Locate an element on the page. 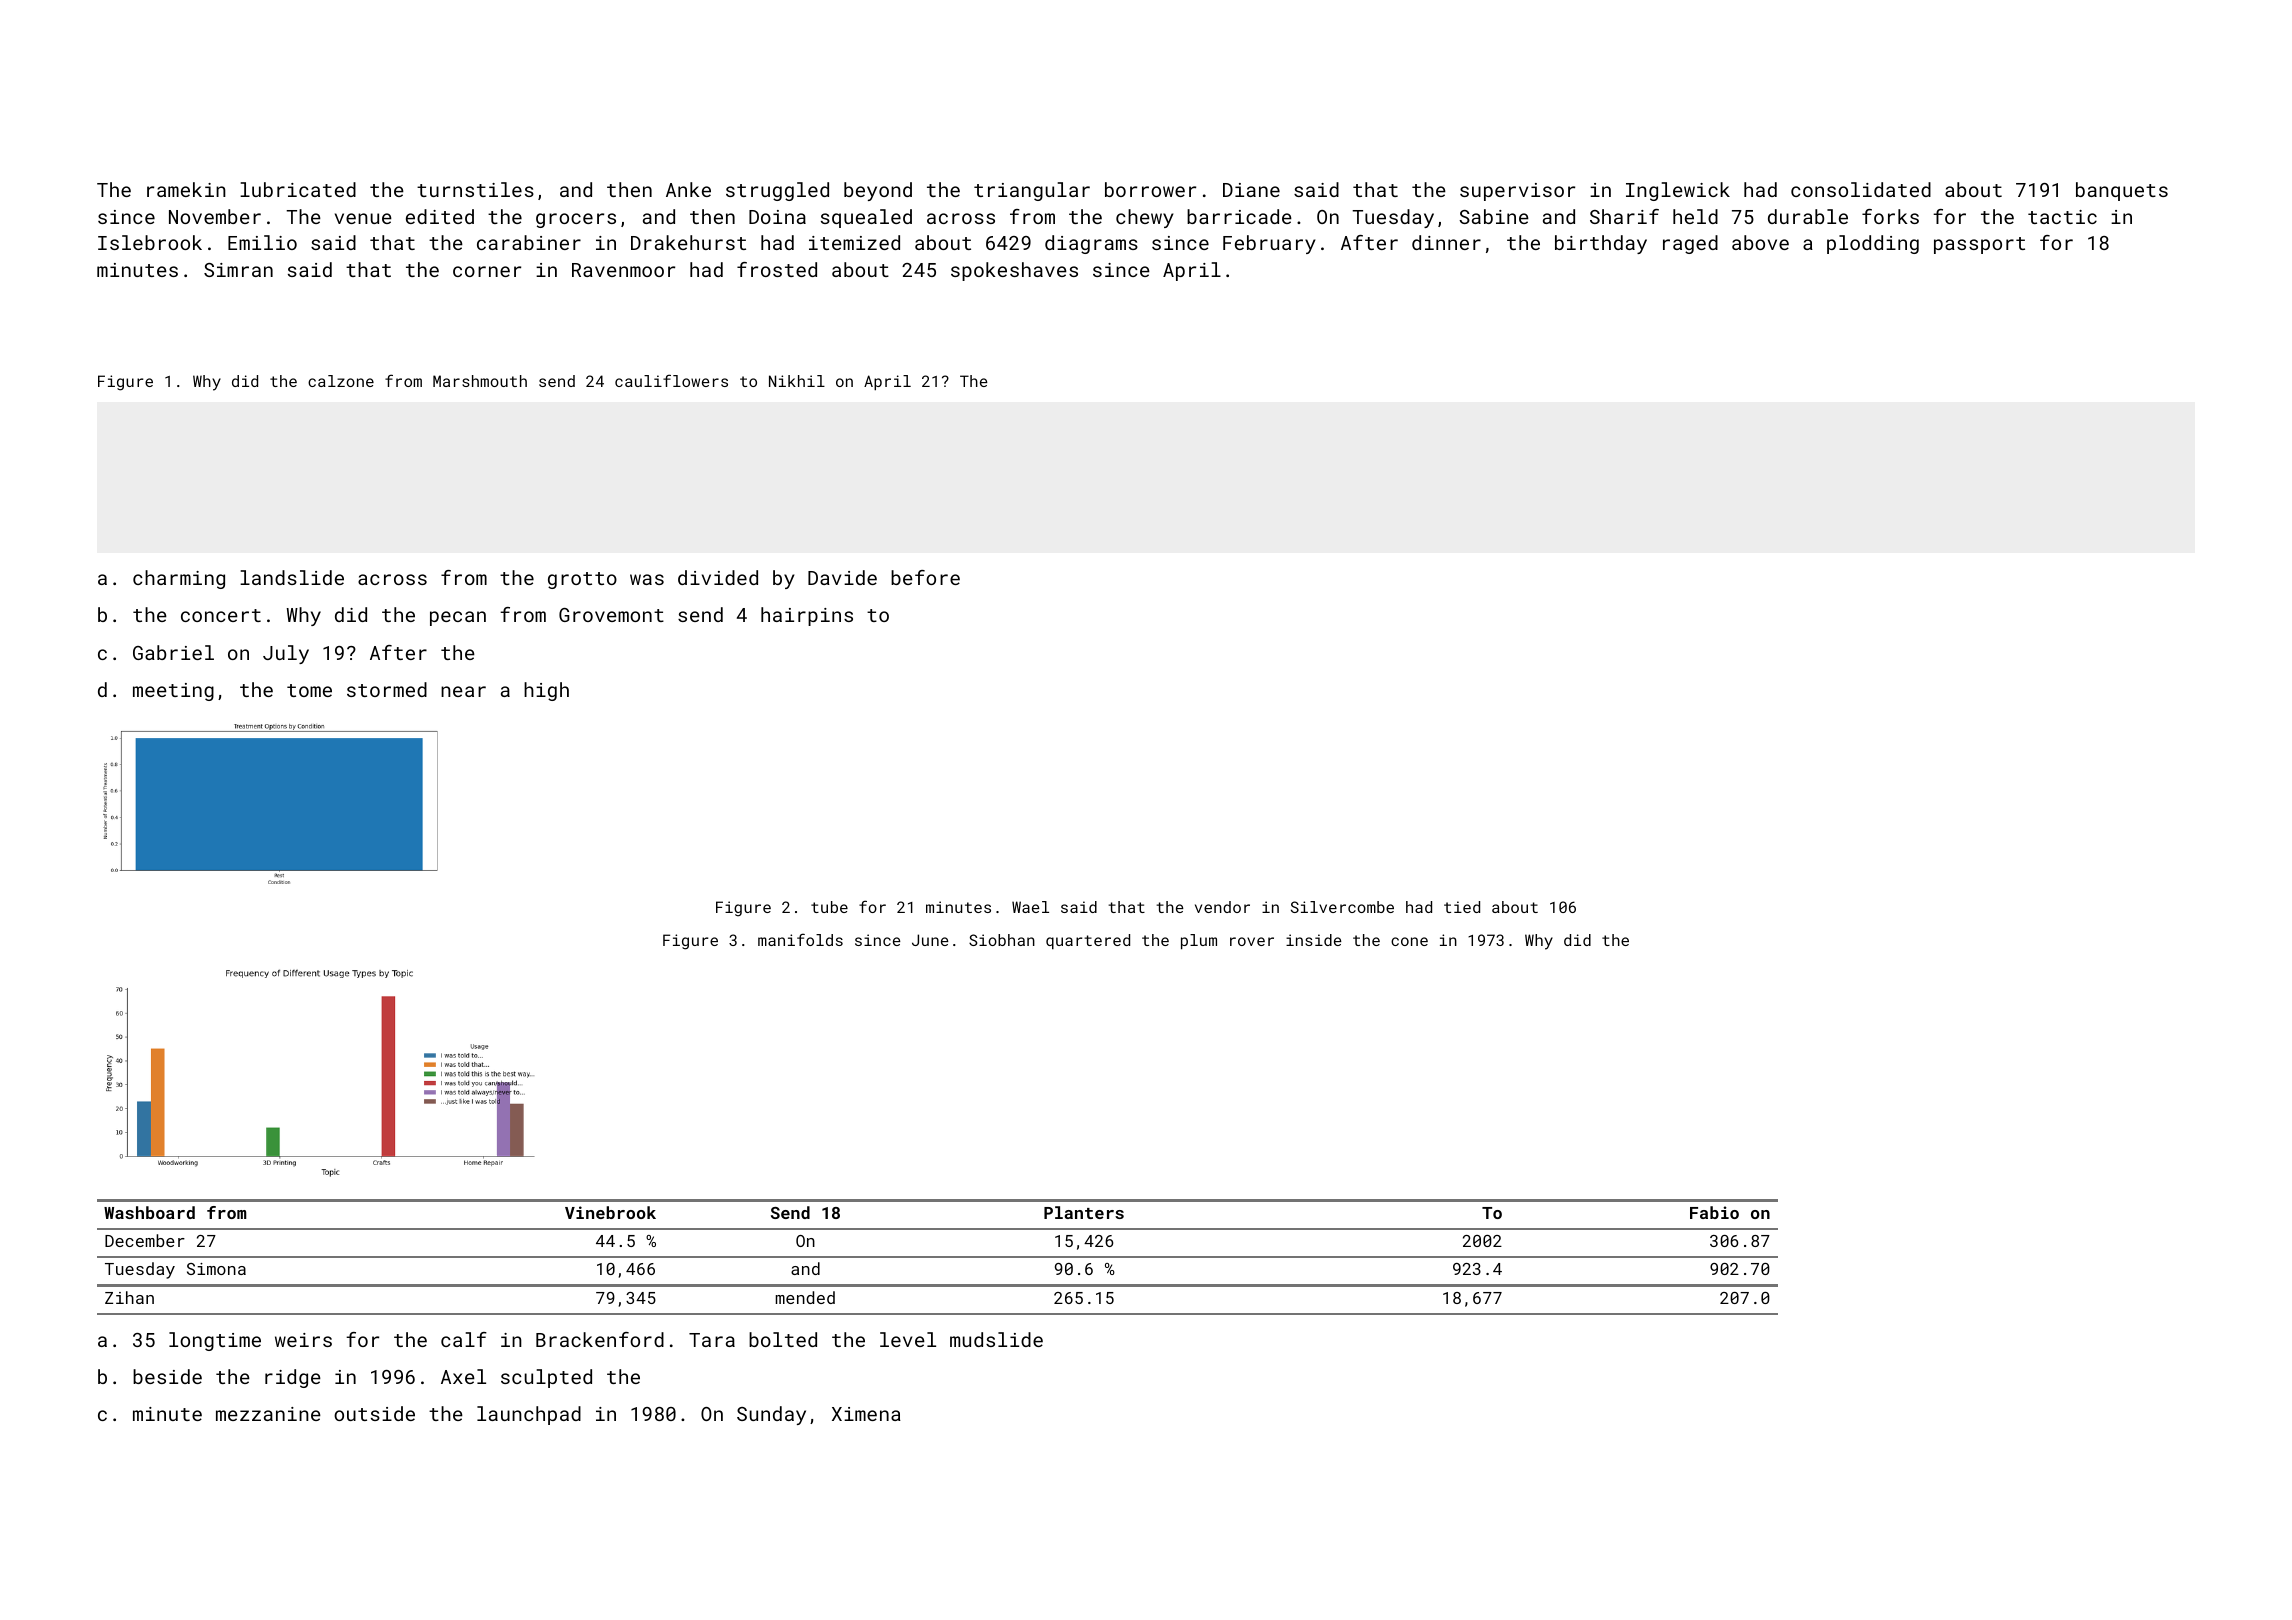 This image has width=2292, height=1620. banquets is located at coordinates (2122, 191).
